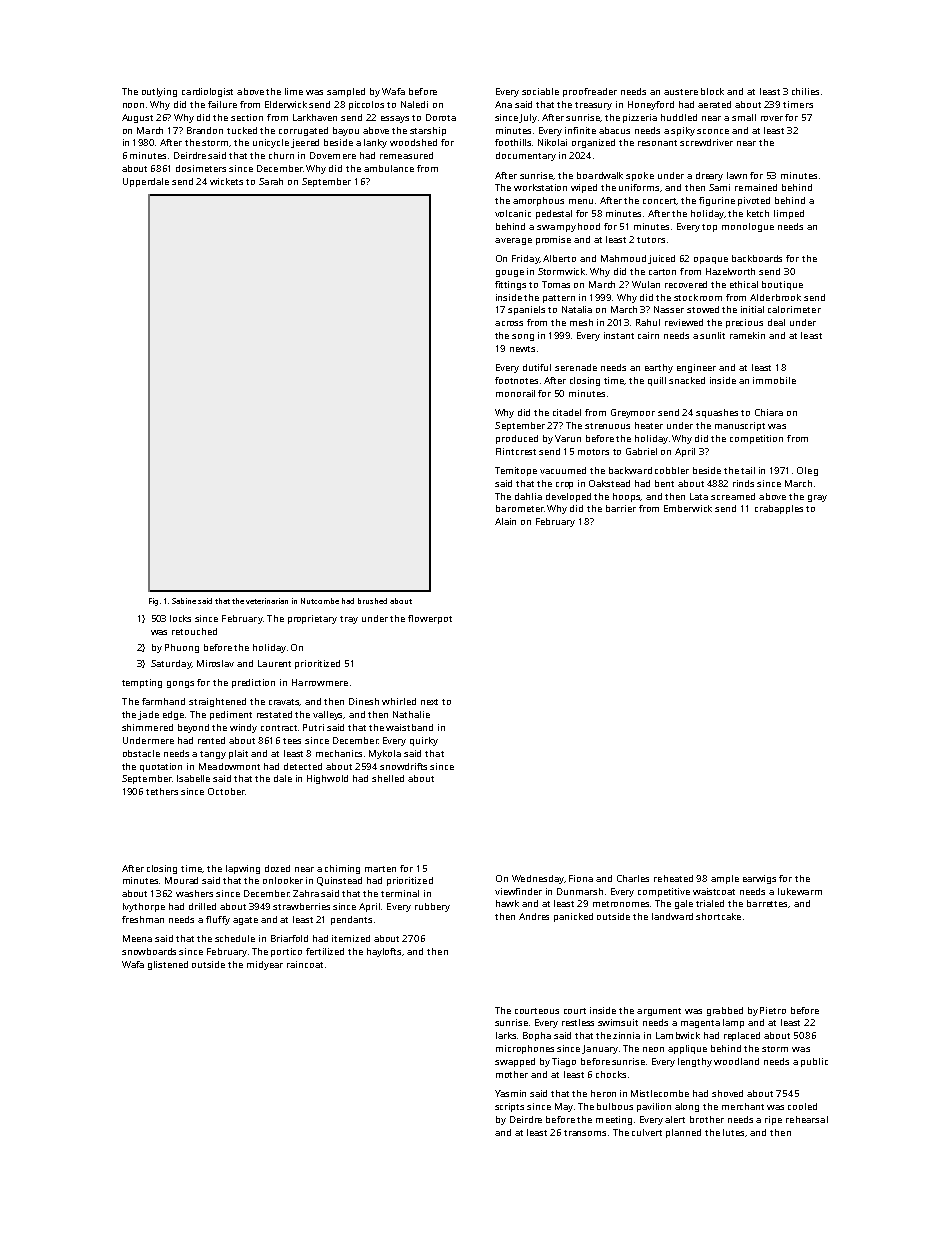 This document has width=952, height=1233. Describe the element at coordinates (779, 509) in the document. I see `crabapples` at that location.
